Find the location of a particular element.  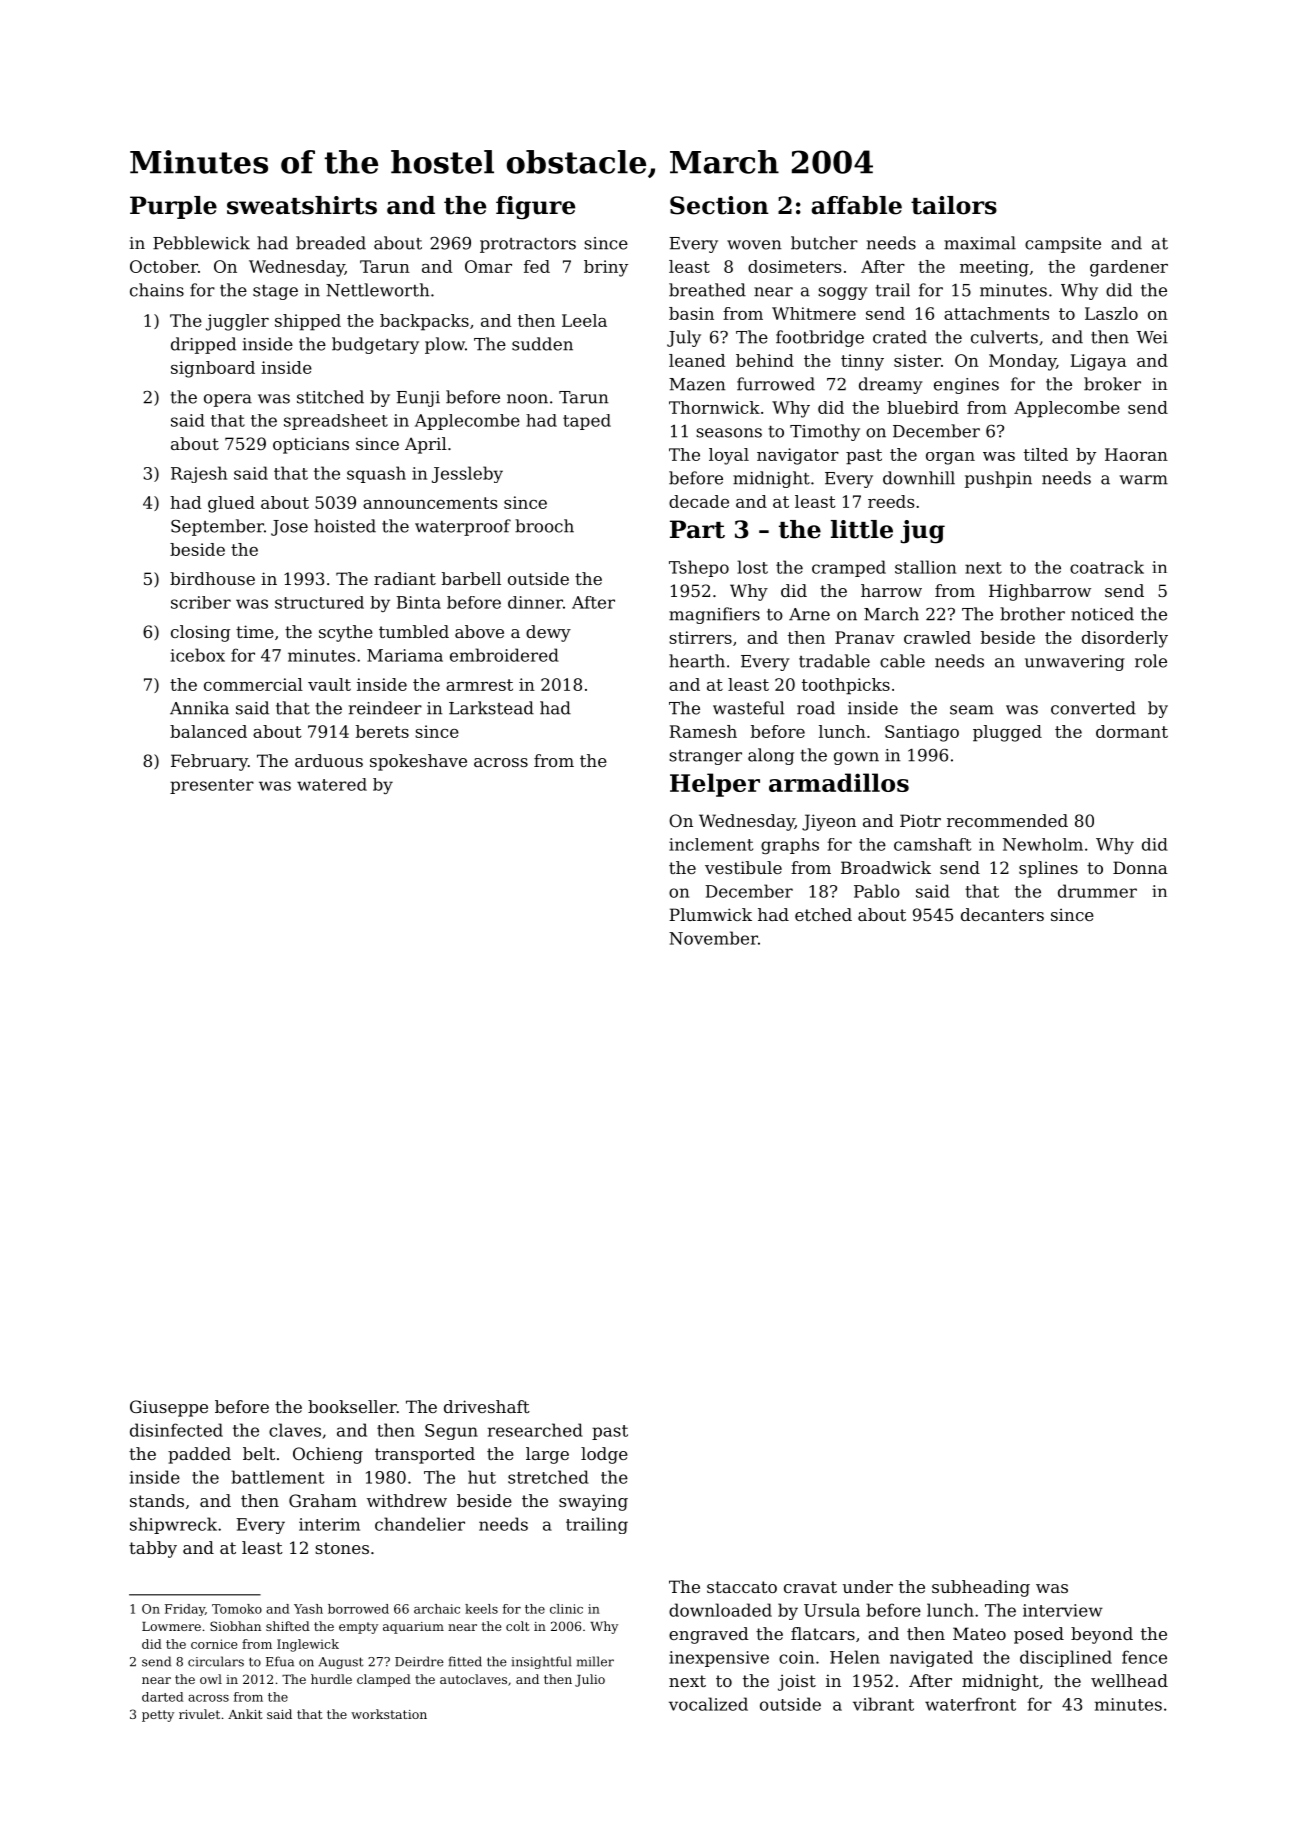

bluebird is located at coordinates (923, 407).
